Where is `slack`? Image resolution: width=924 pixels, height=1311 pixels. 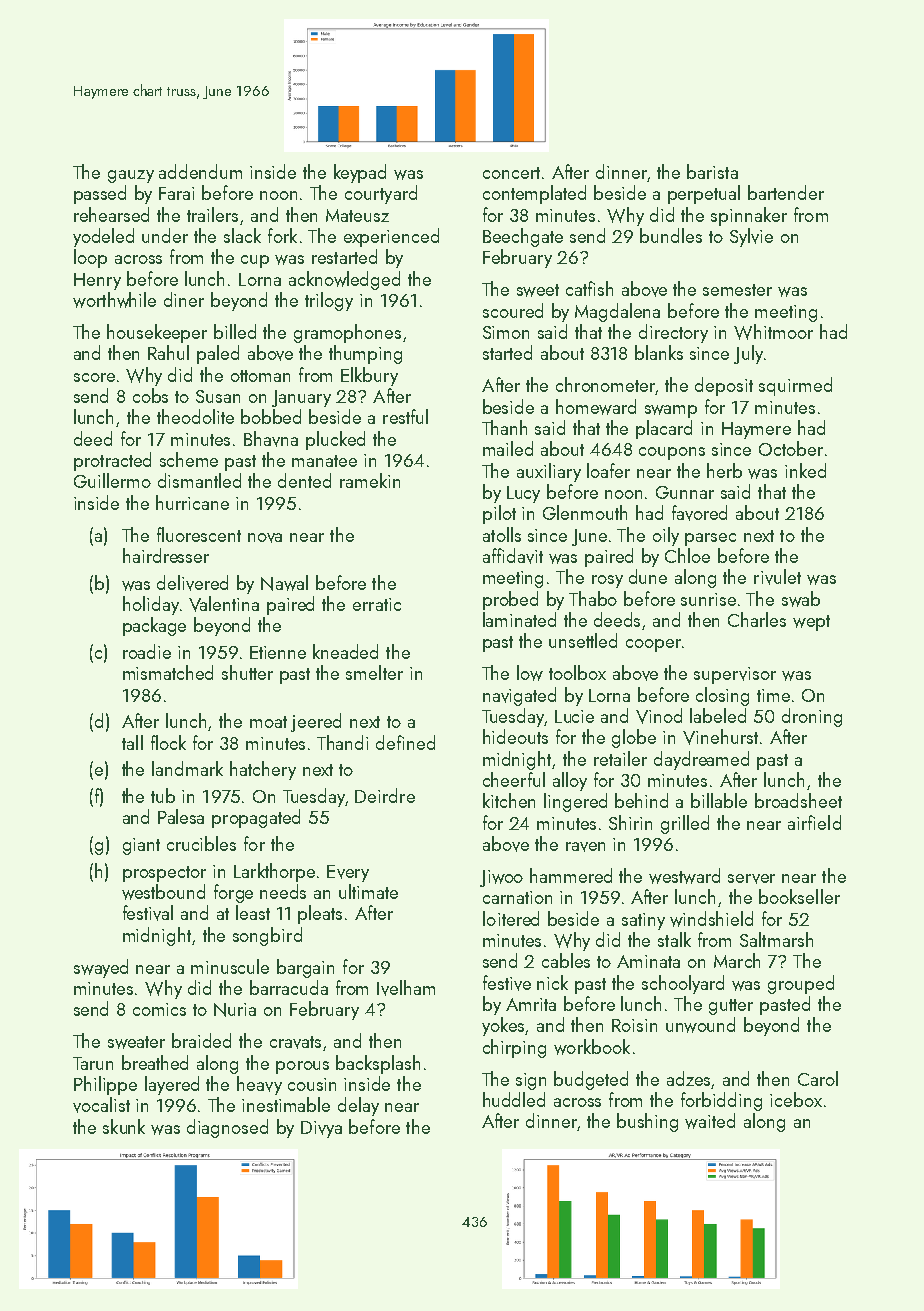 slack is located at coordinates (242, 235).
